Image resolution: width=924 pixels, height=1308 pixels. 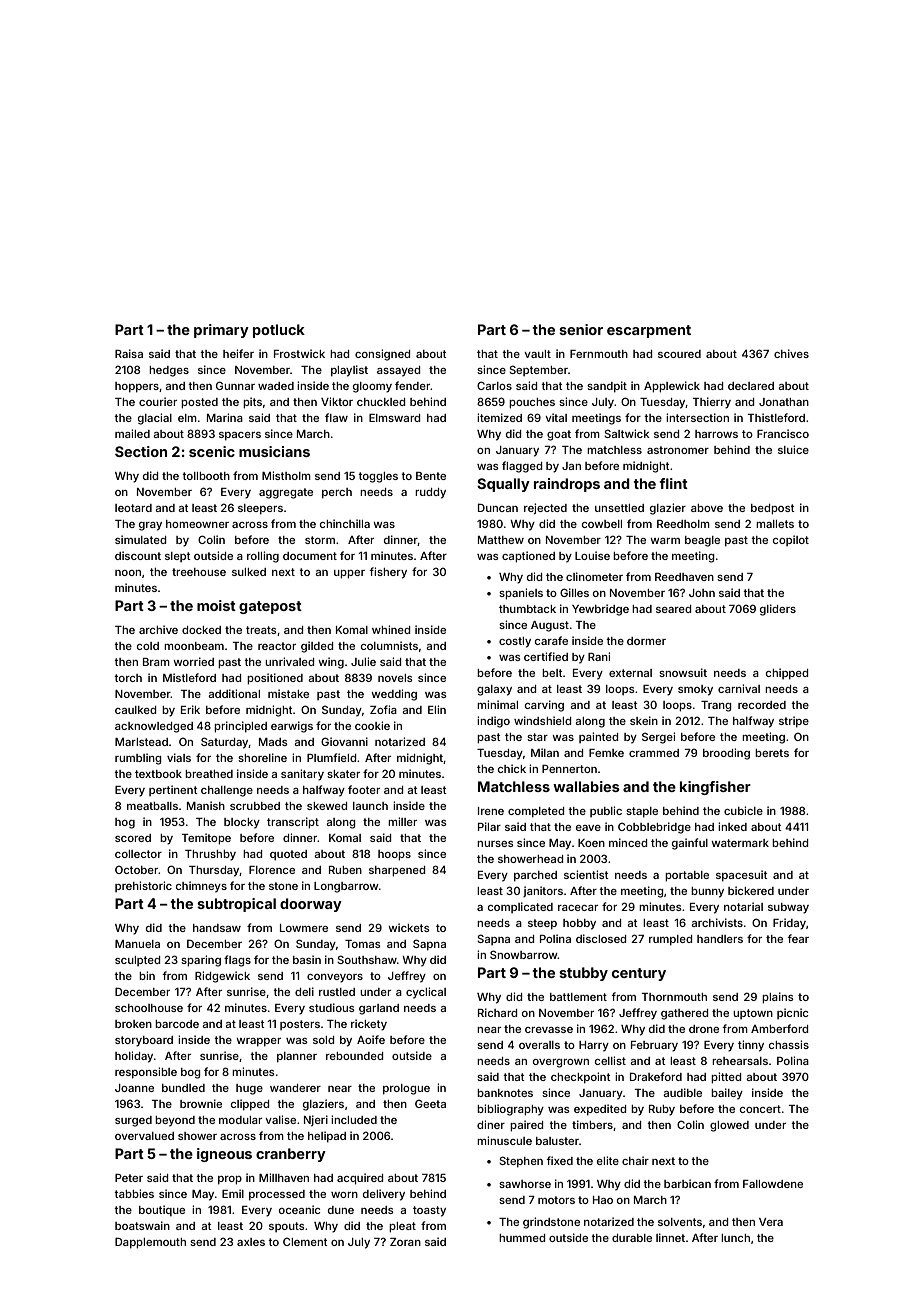 I want to click on beagle, so click(x=702, y=541).
